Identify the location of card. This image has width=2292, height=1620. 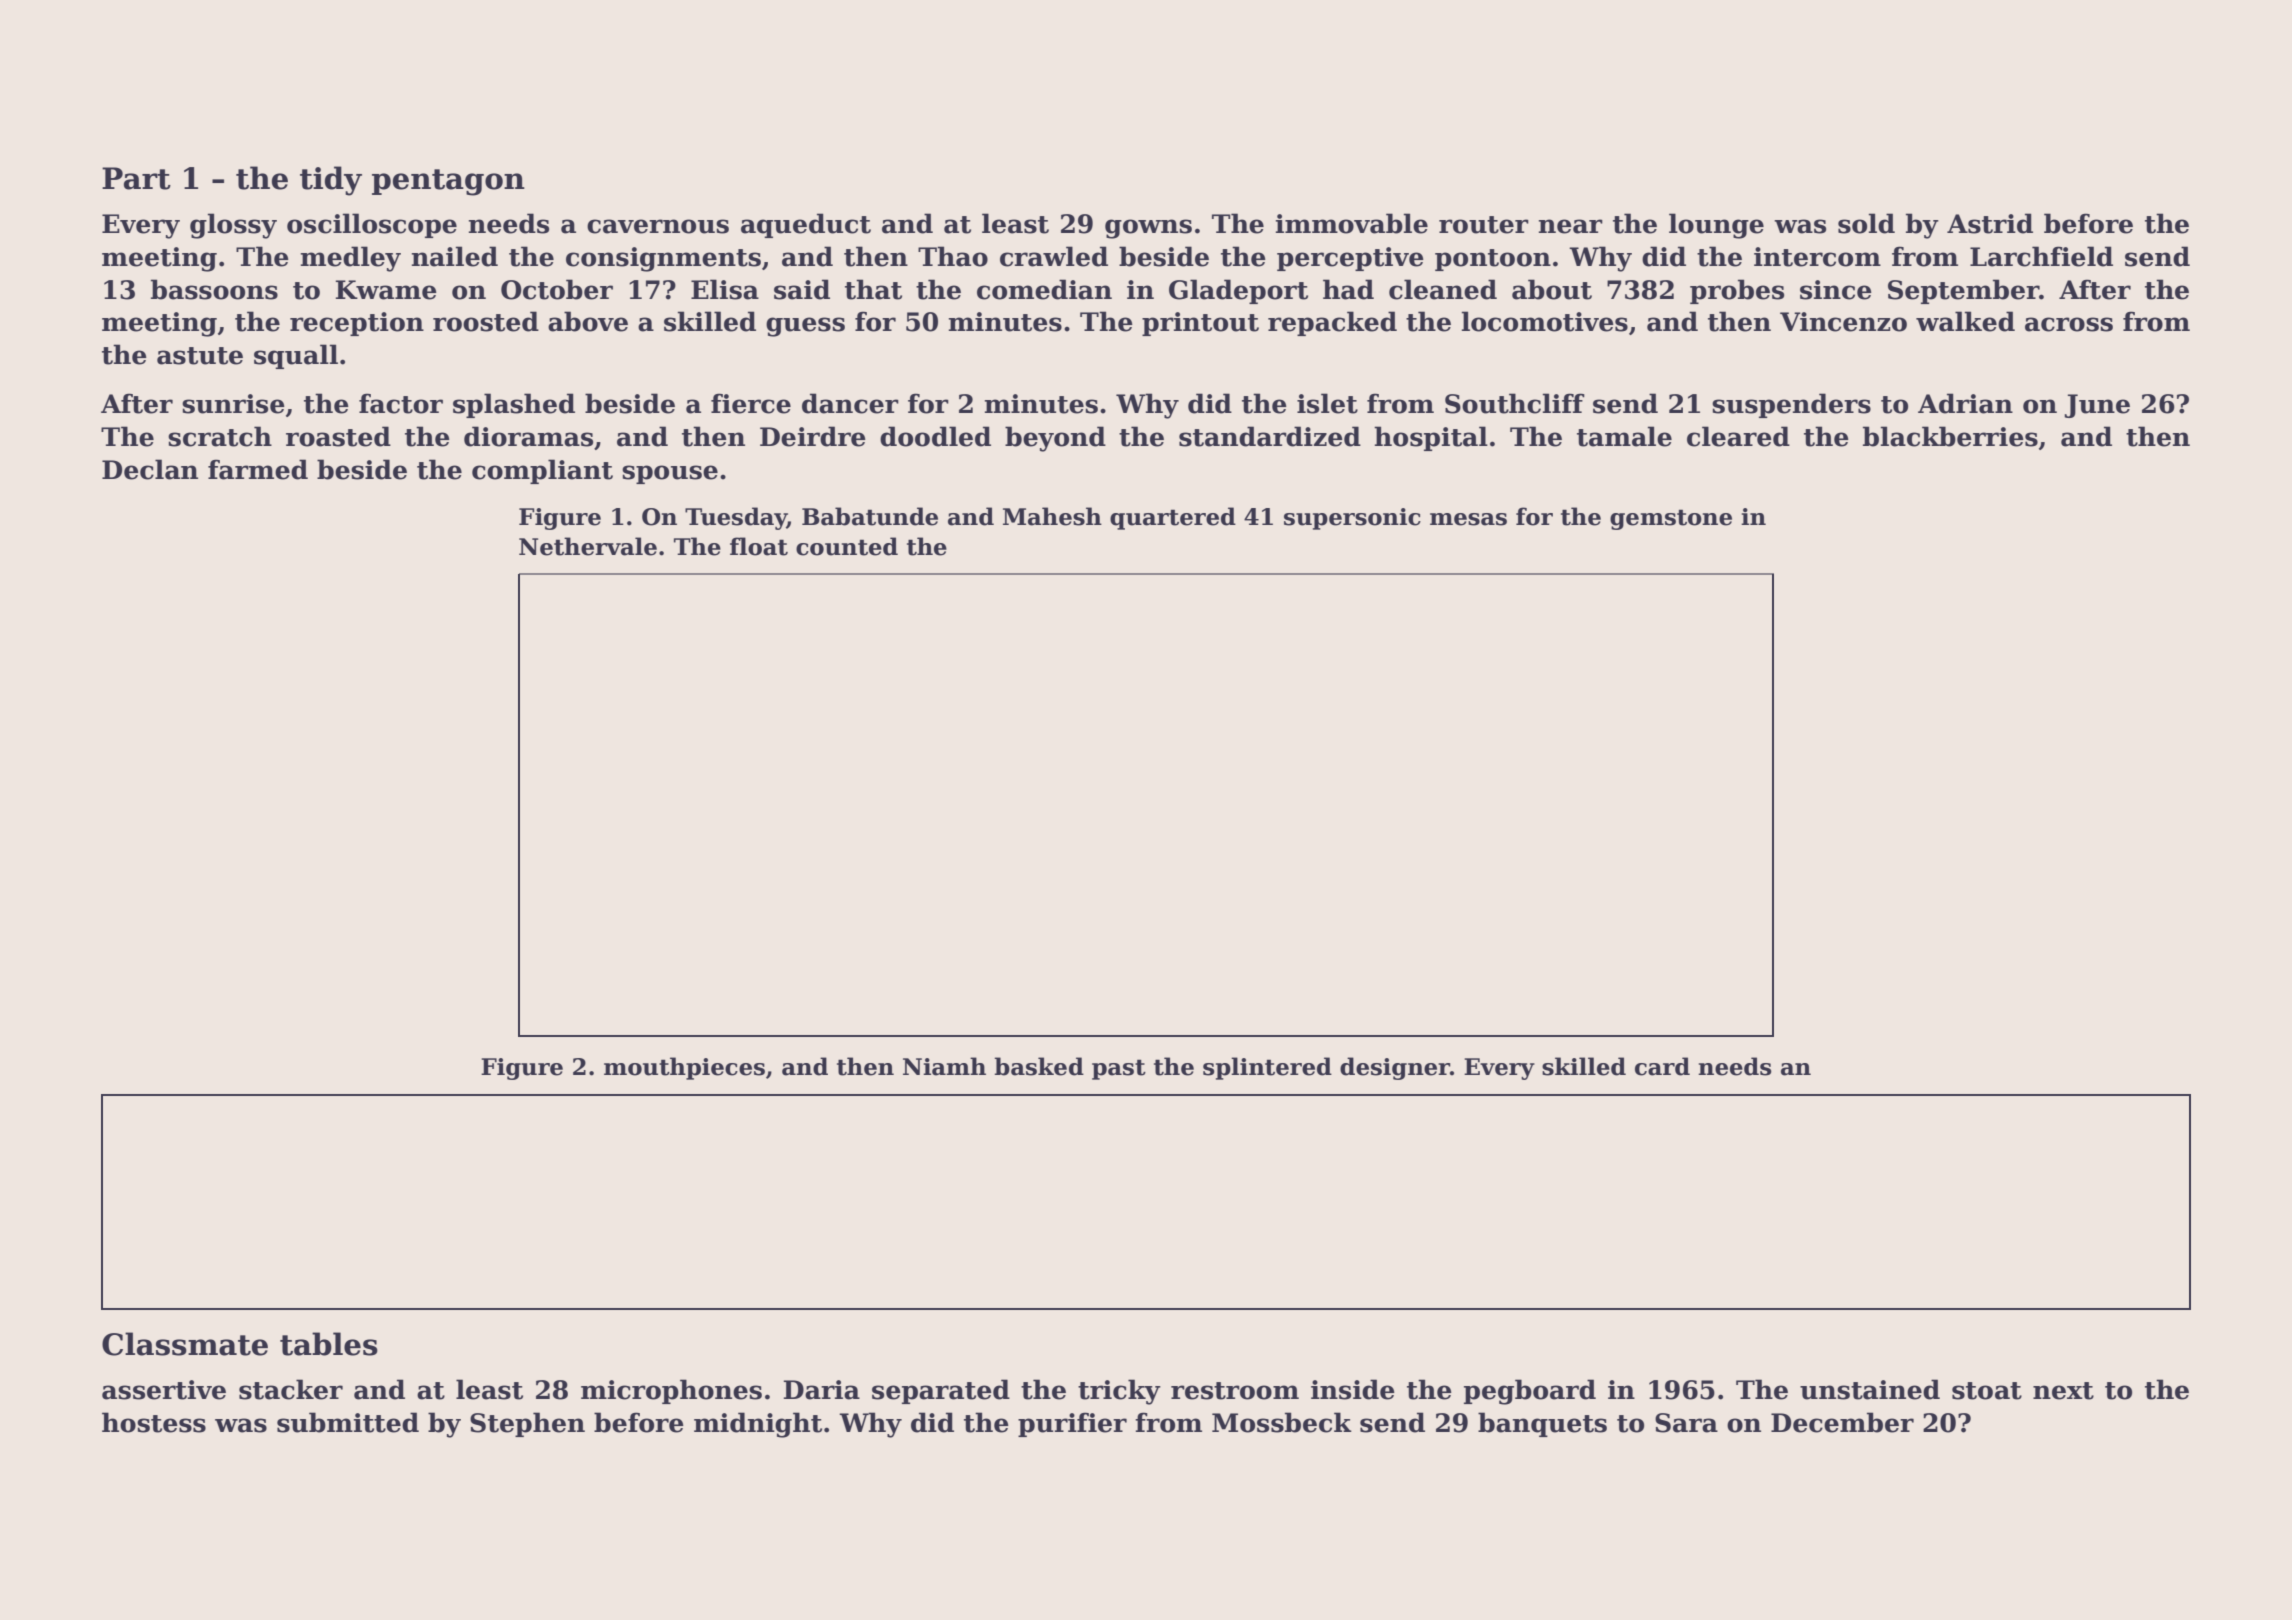
(1662, 1066).
